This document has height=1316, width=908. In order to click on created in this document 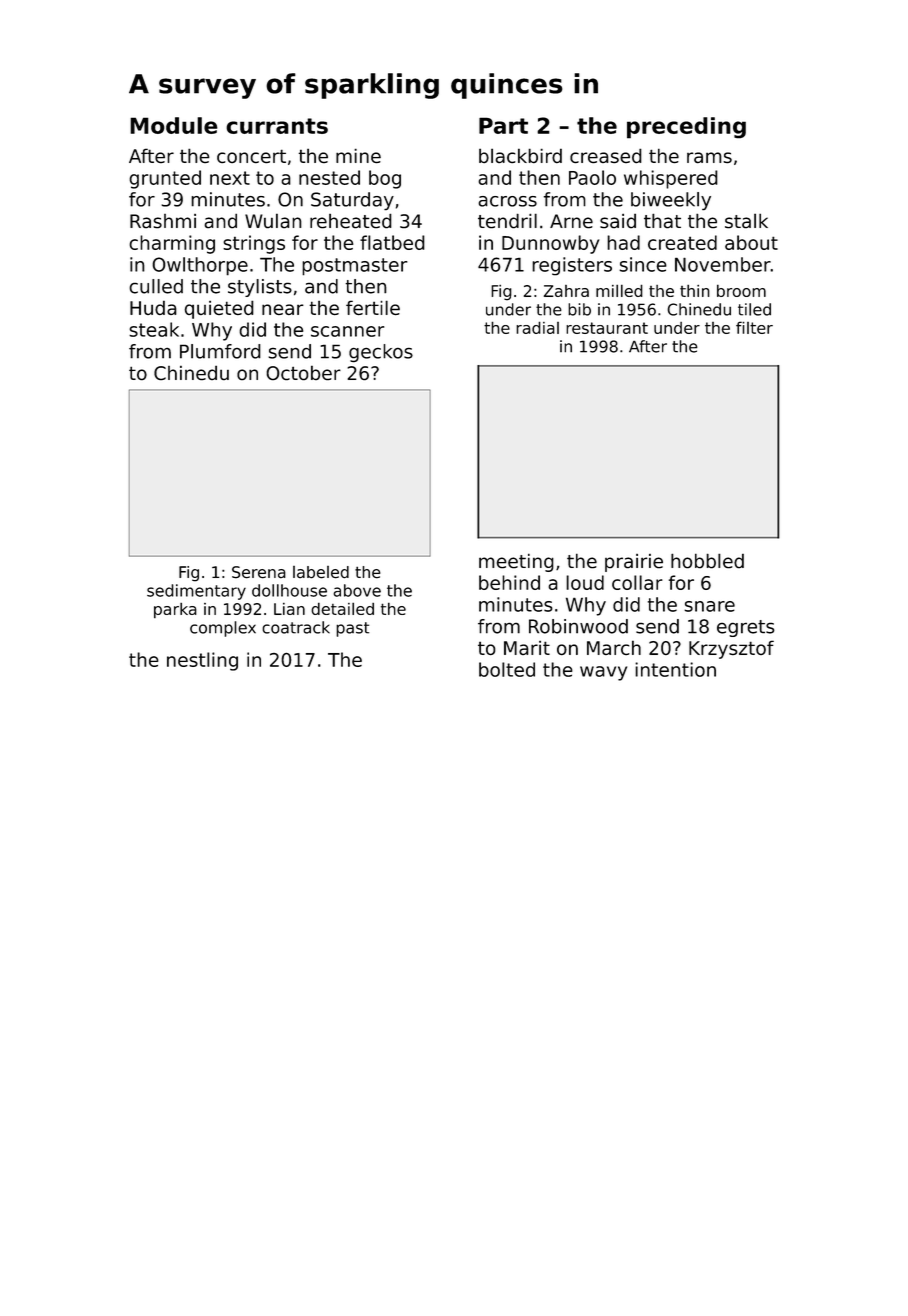, I will do `click(682, 242)`.
